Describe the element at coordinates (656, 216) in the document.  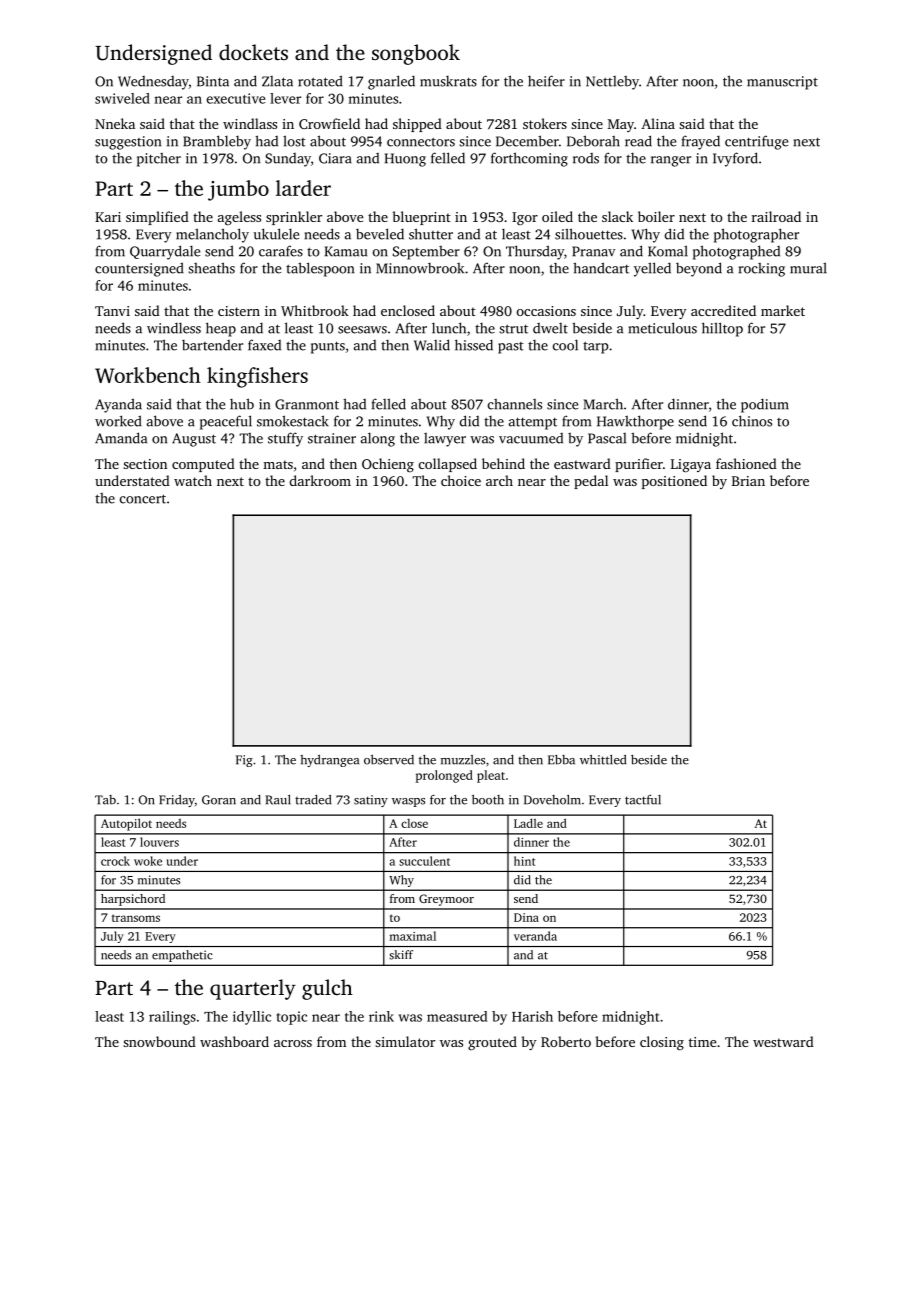
I see `boiler` at that location.
